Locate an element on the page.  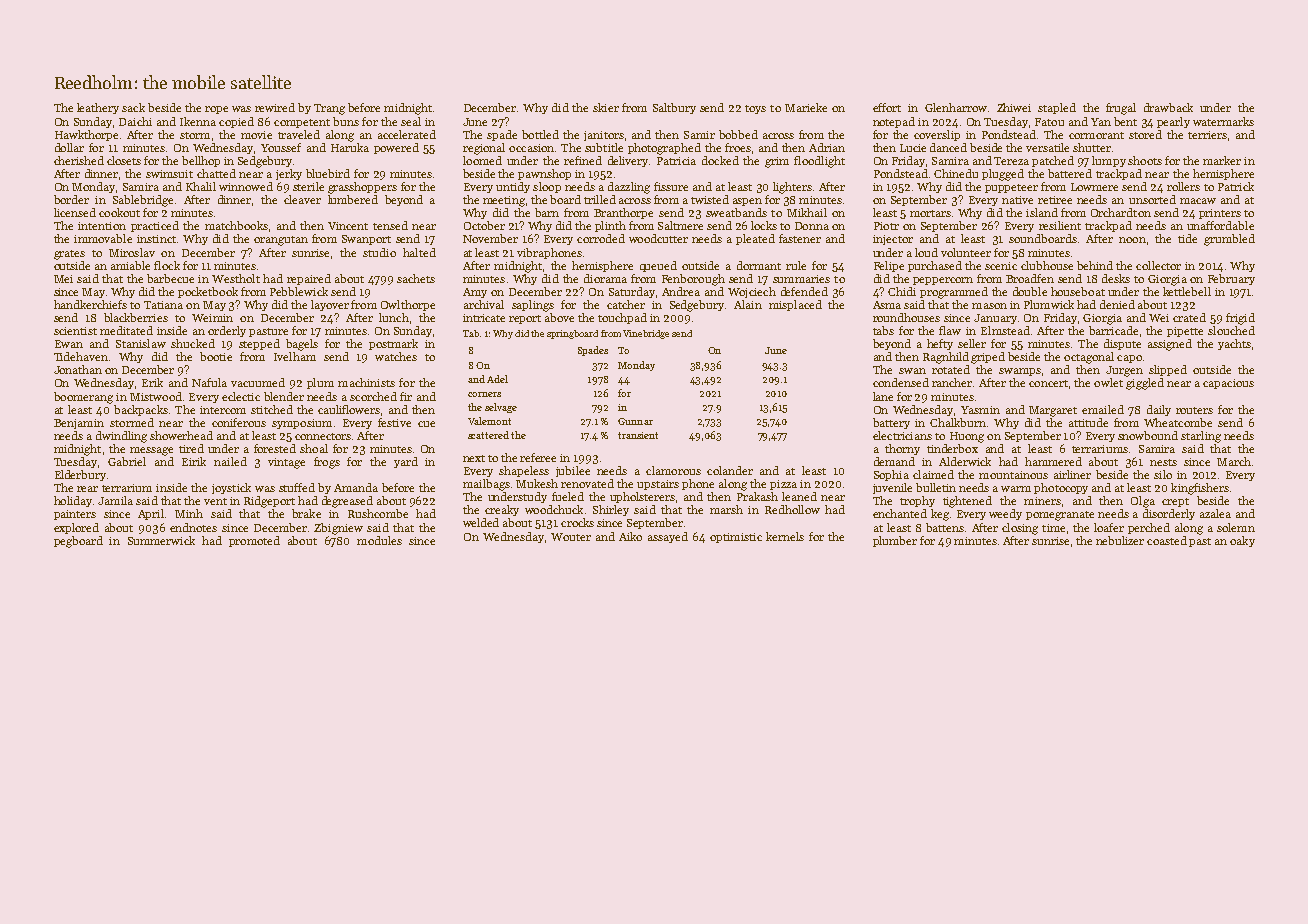
grumbled is located at coordinates (1229, 240).
